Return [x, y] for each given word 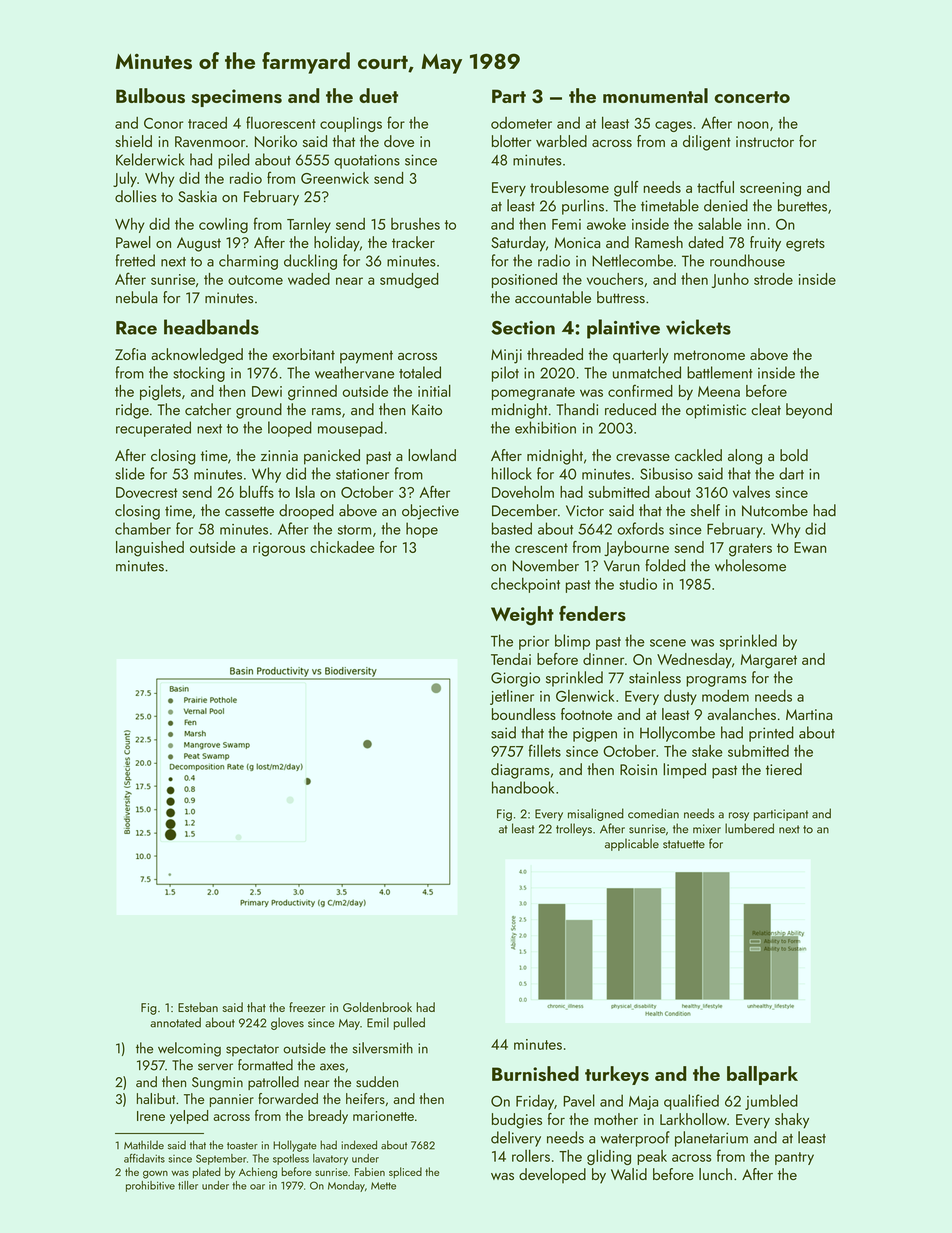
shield [133, 141]
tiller [188, 1185]
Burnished [535, 1073]
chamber [143, 528]
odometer [521, 123]
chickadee [342, 547]
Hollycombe [677, 734]
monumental [655, 95]
